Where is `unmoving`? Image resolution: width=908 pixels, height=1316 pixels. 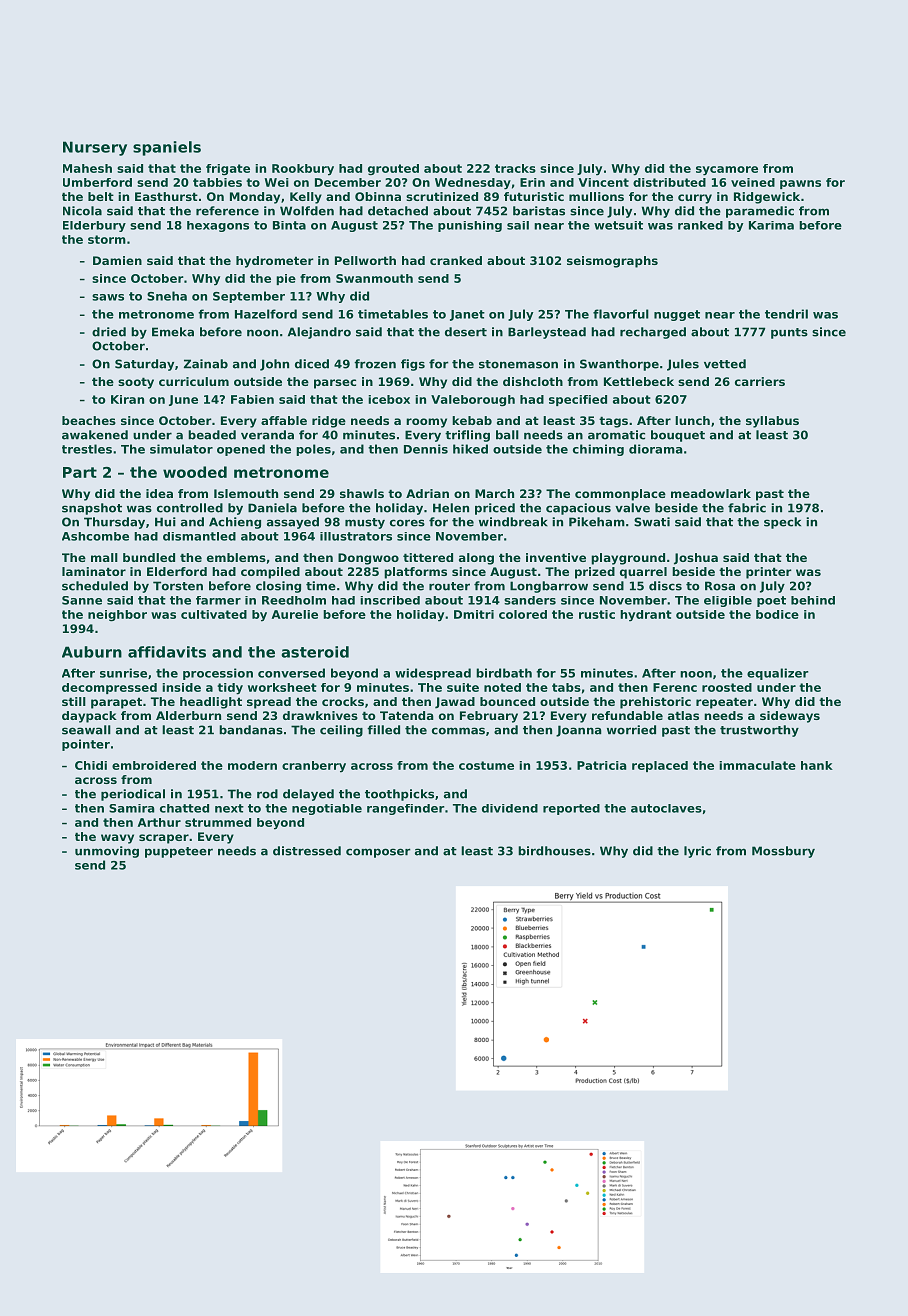
unmoving is located at coordinates (107, 852).
